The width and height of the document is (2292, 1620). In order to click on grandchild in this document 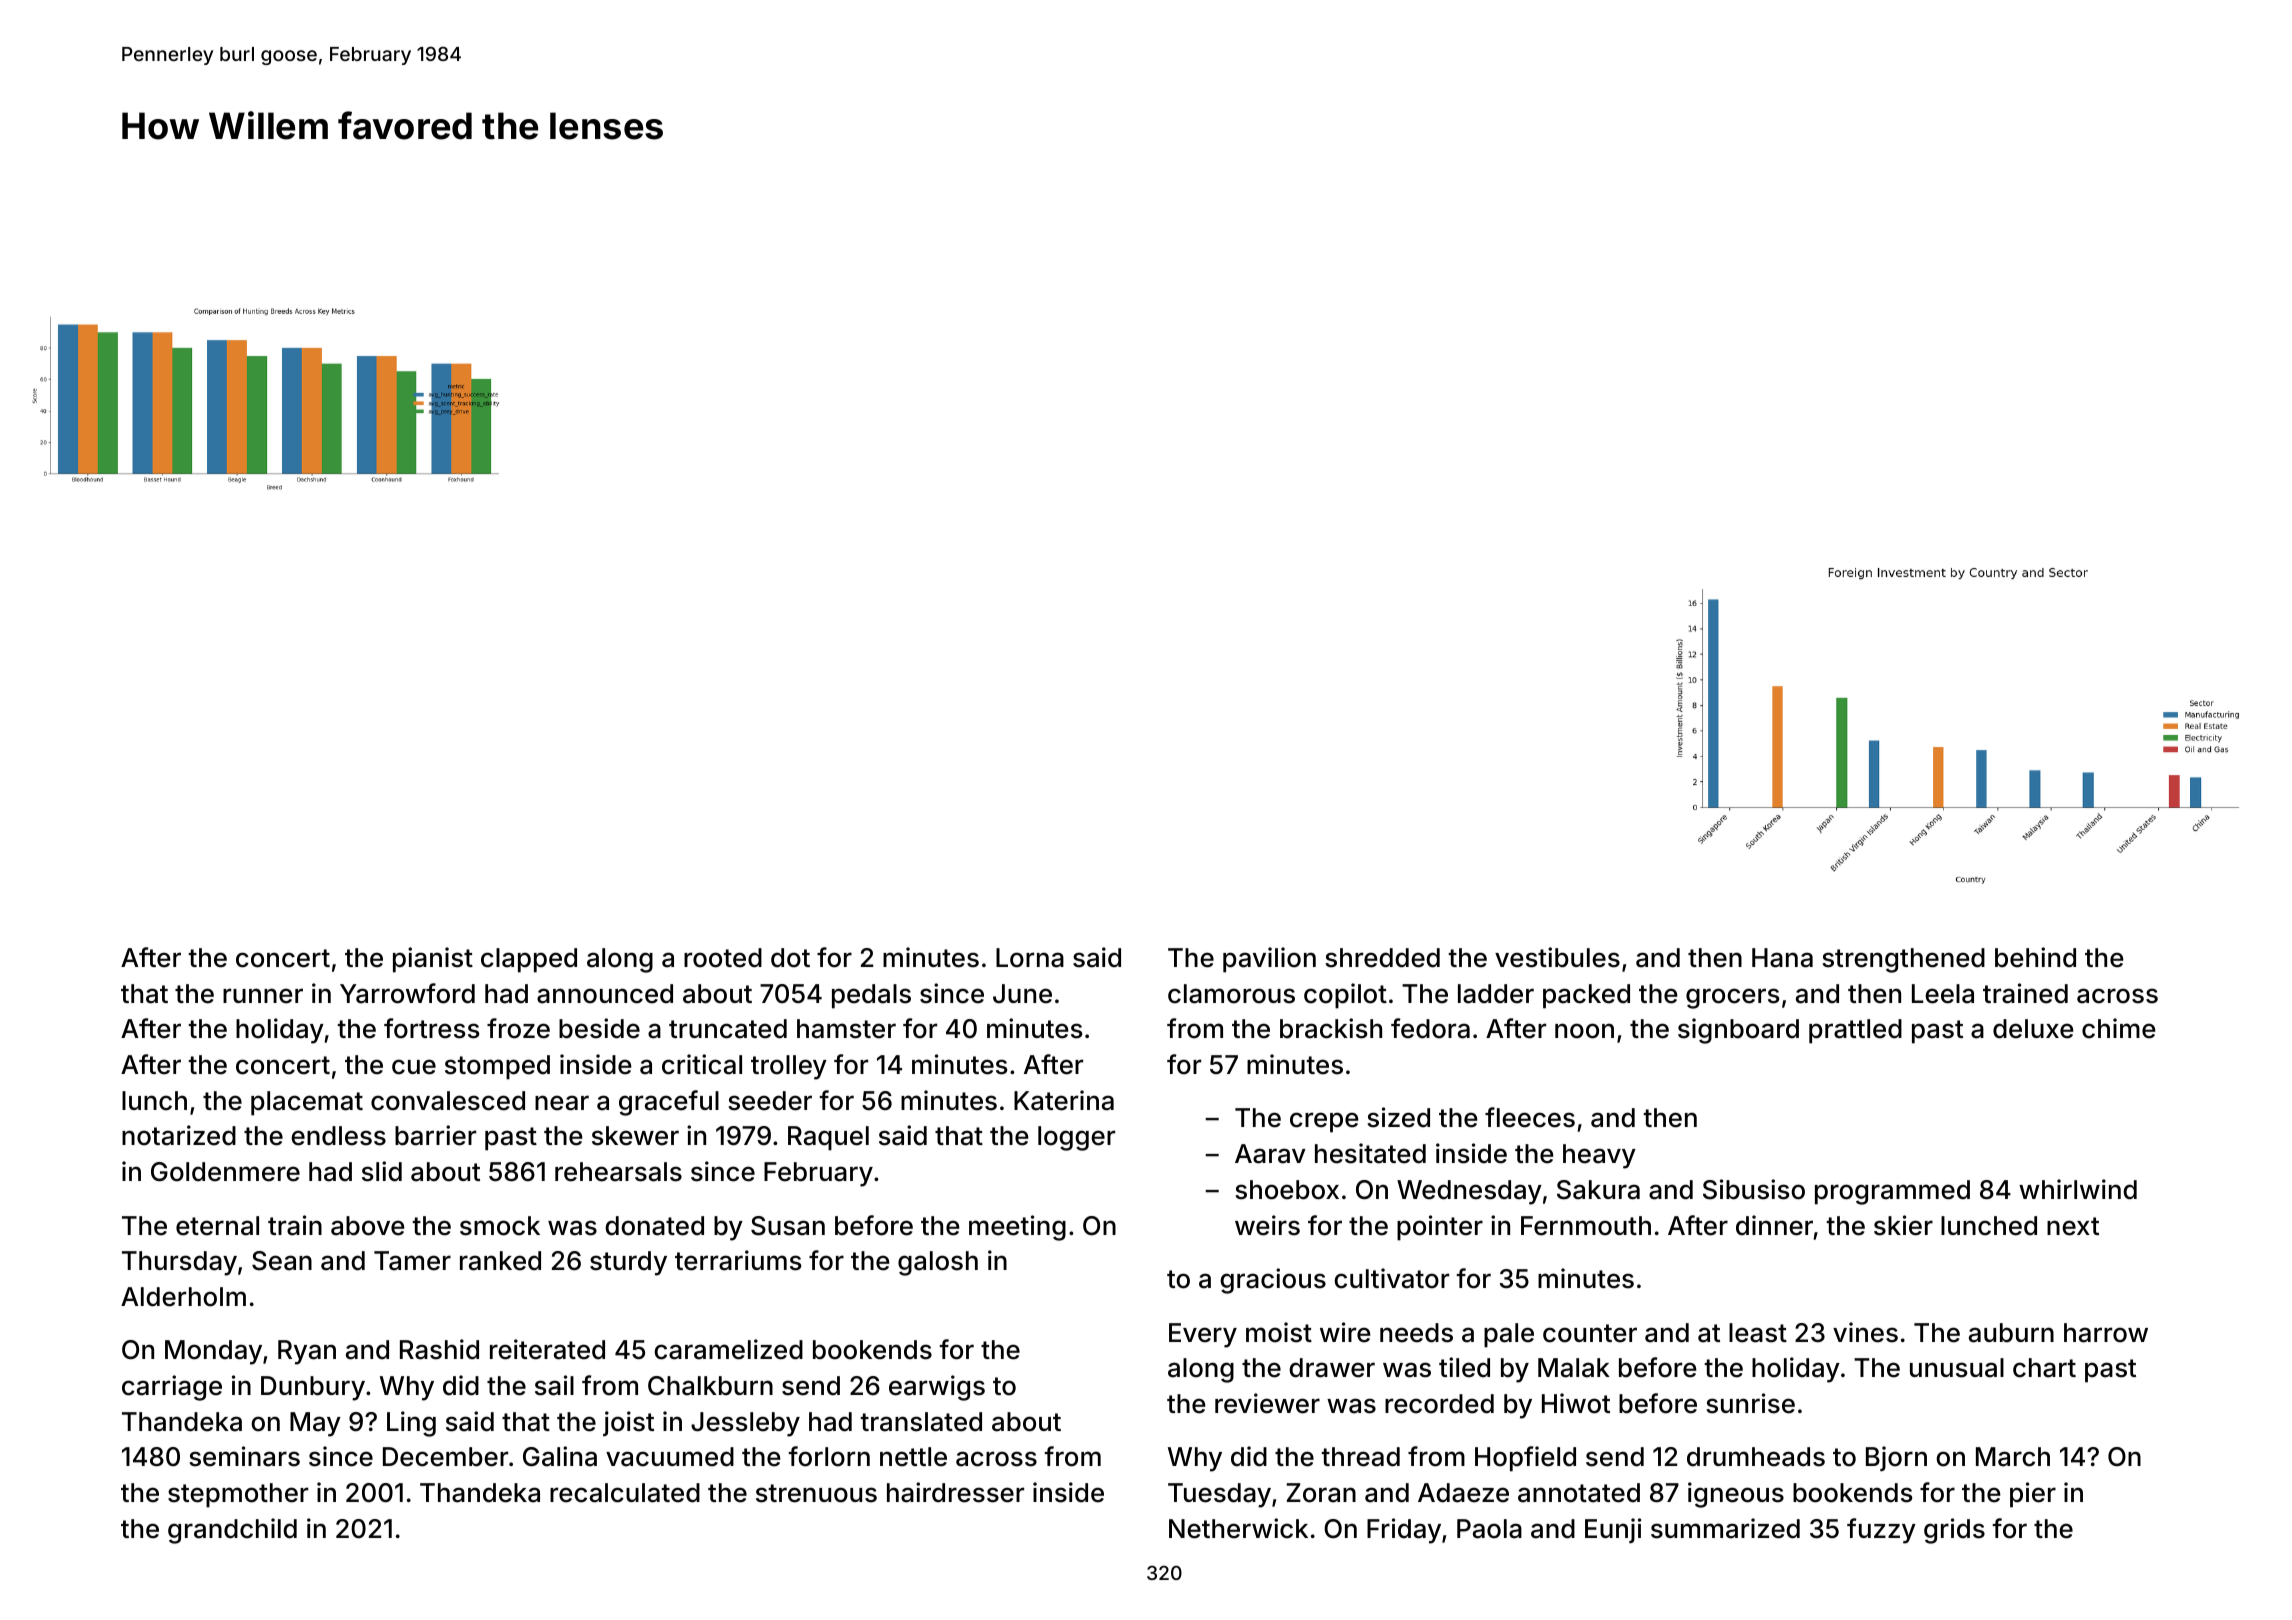, I will do `click(232, 1531)`.
